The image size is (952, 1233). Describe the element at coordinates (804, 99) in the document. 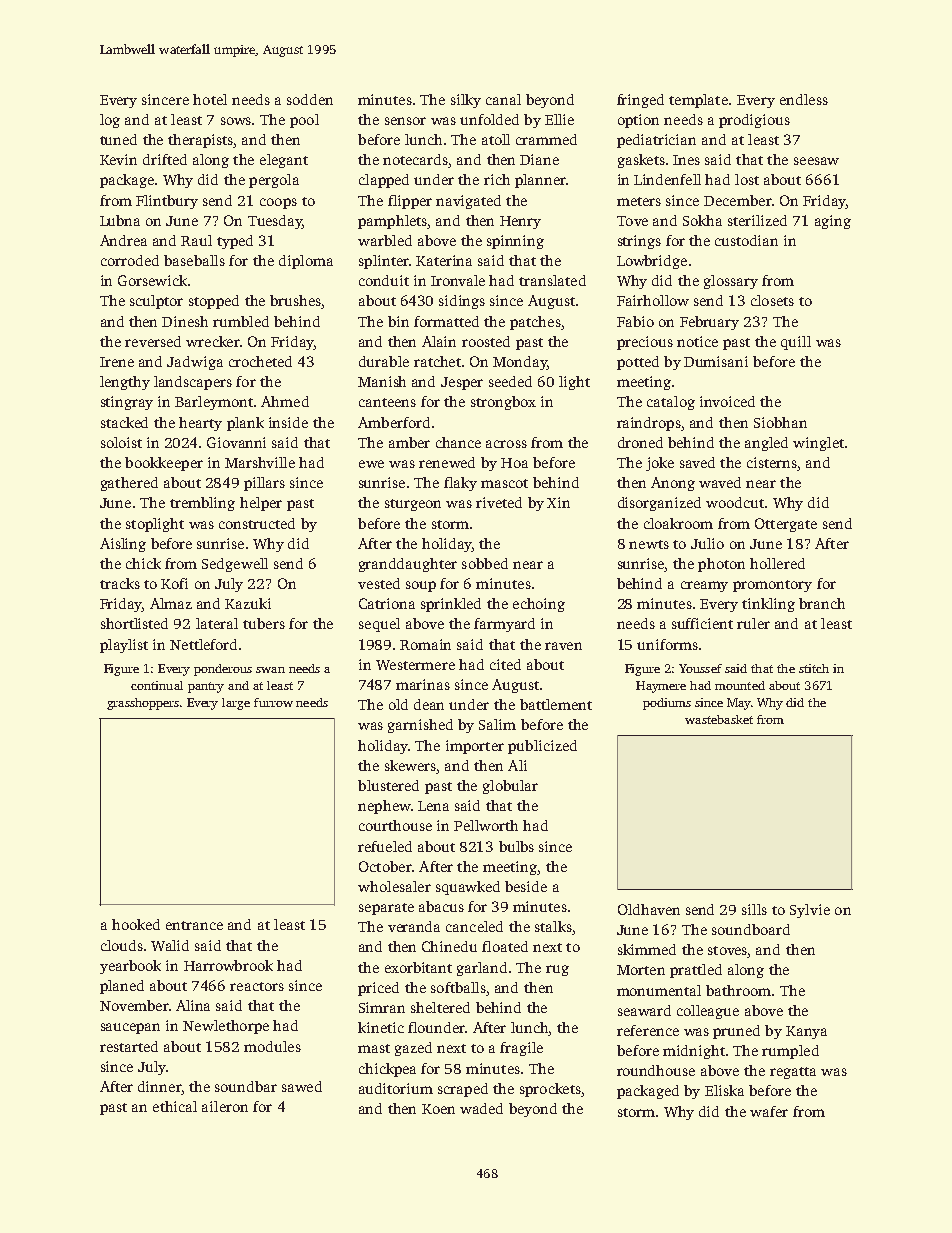

I see `endless` at that location.
